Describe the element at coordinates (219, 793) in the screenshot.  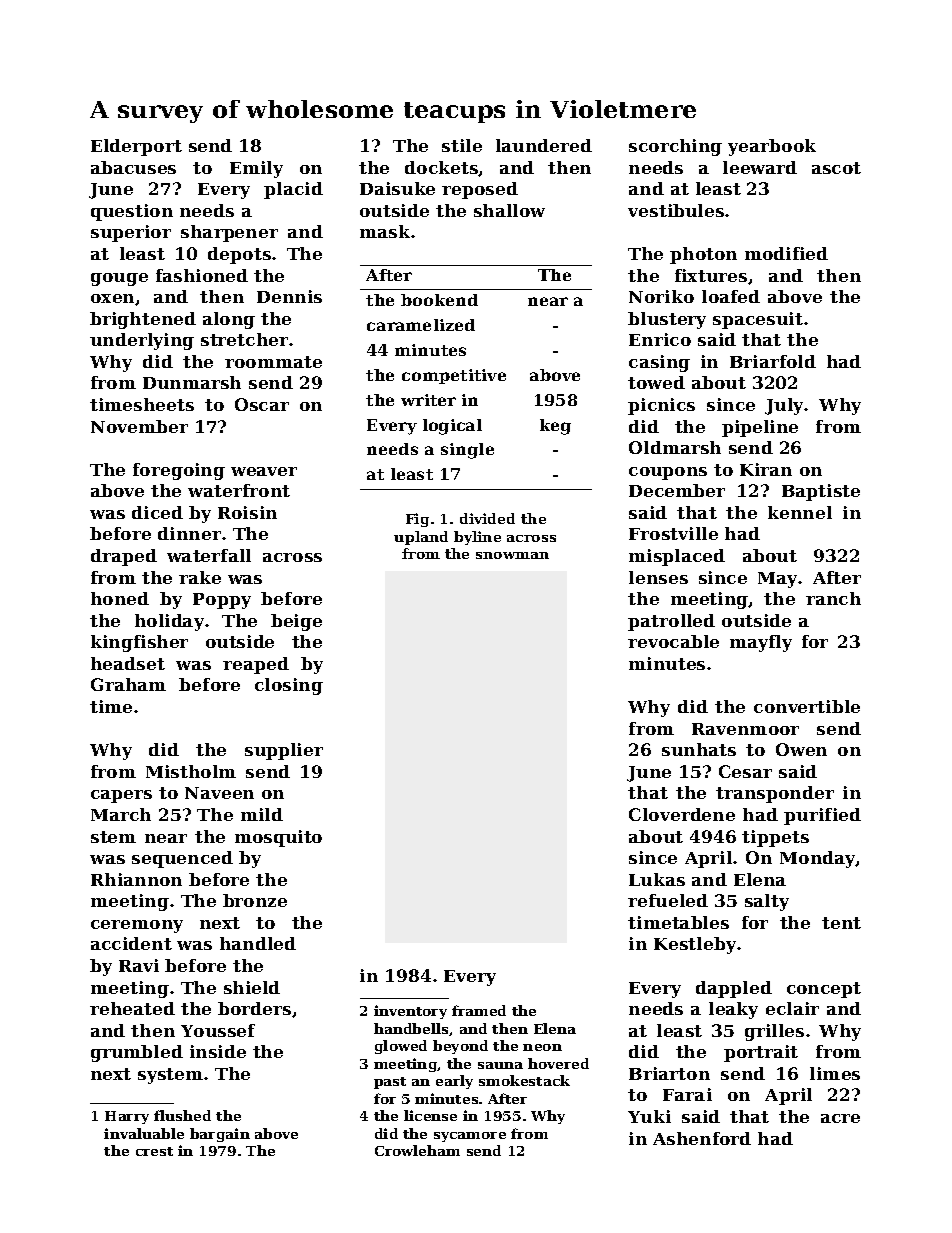
I see `Naveen` at that location.
